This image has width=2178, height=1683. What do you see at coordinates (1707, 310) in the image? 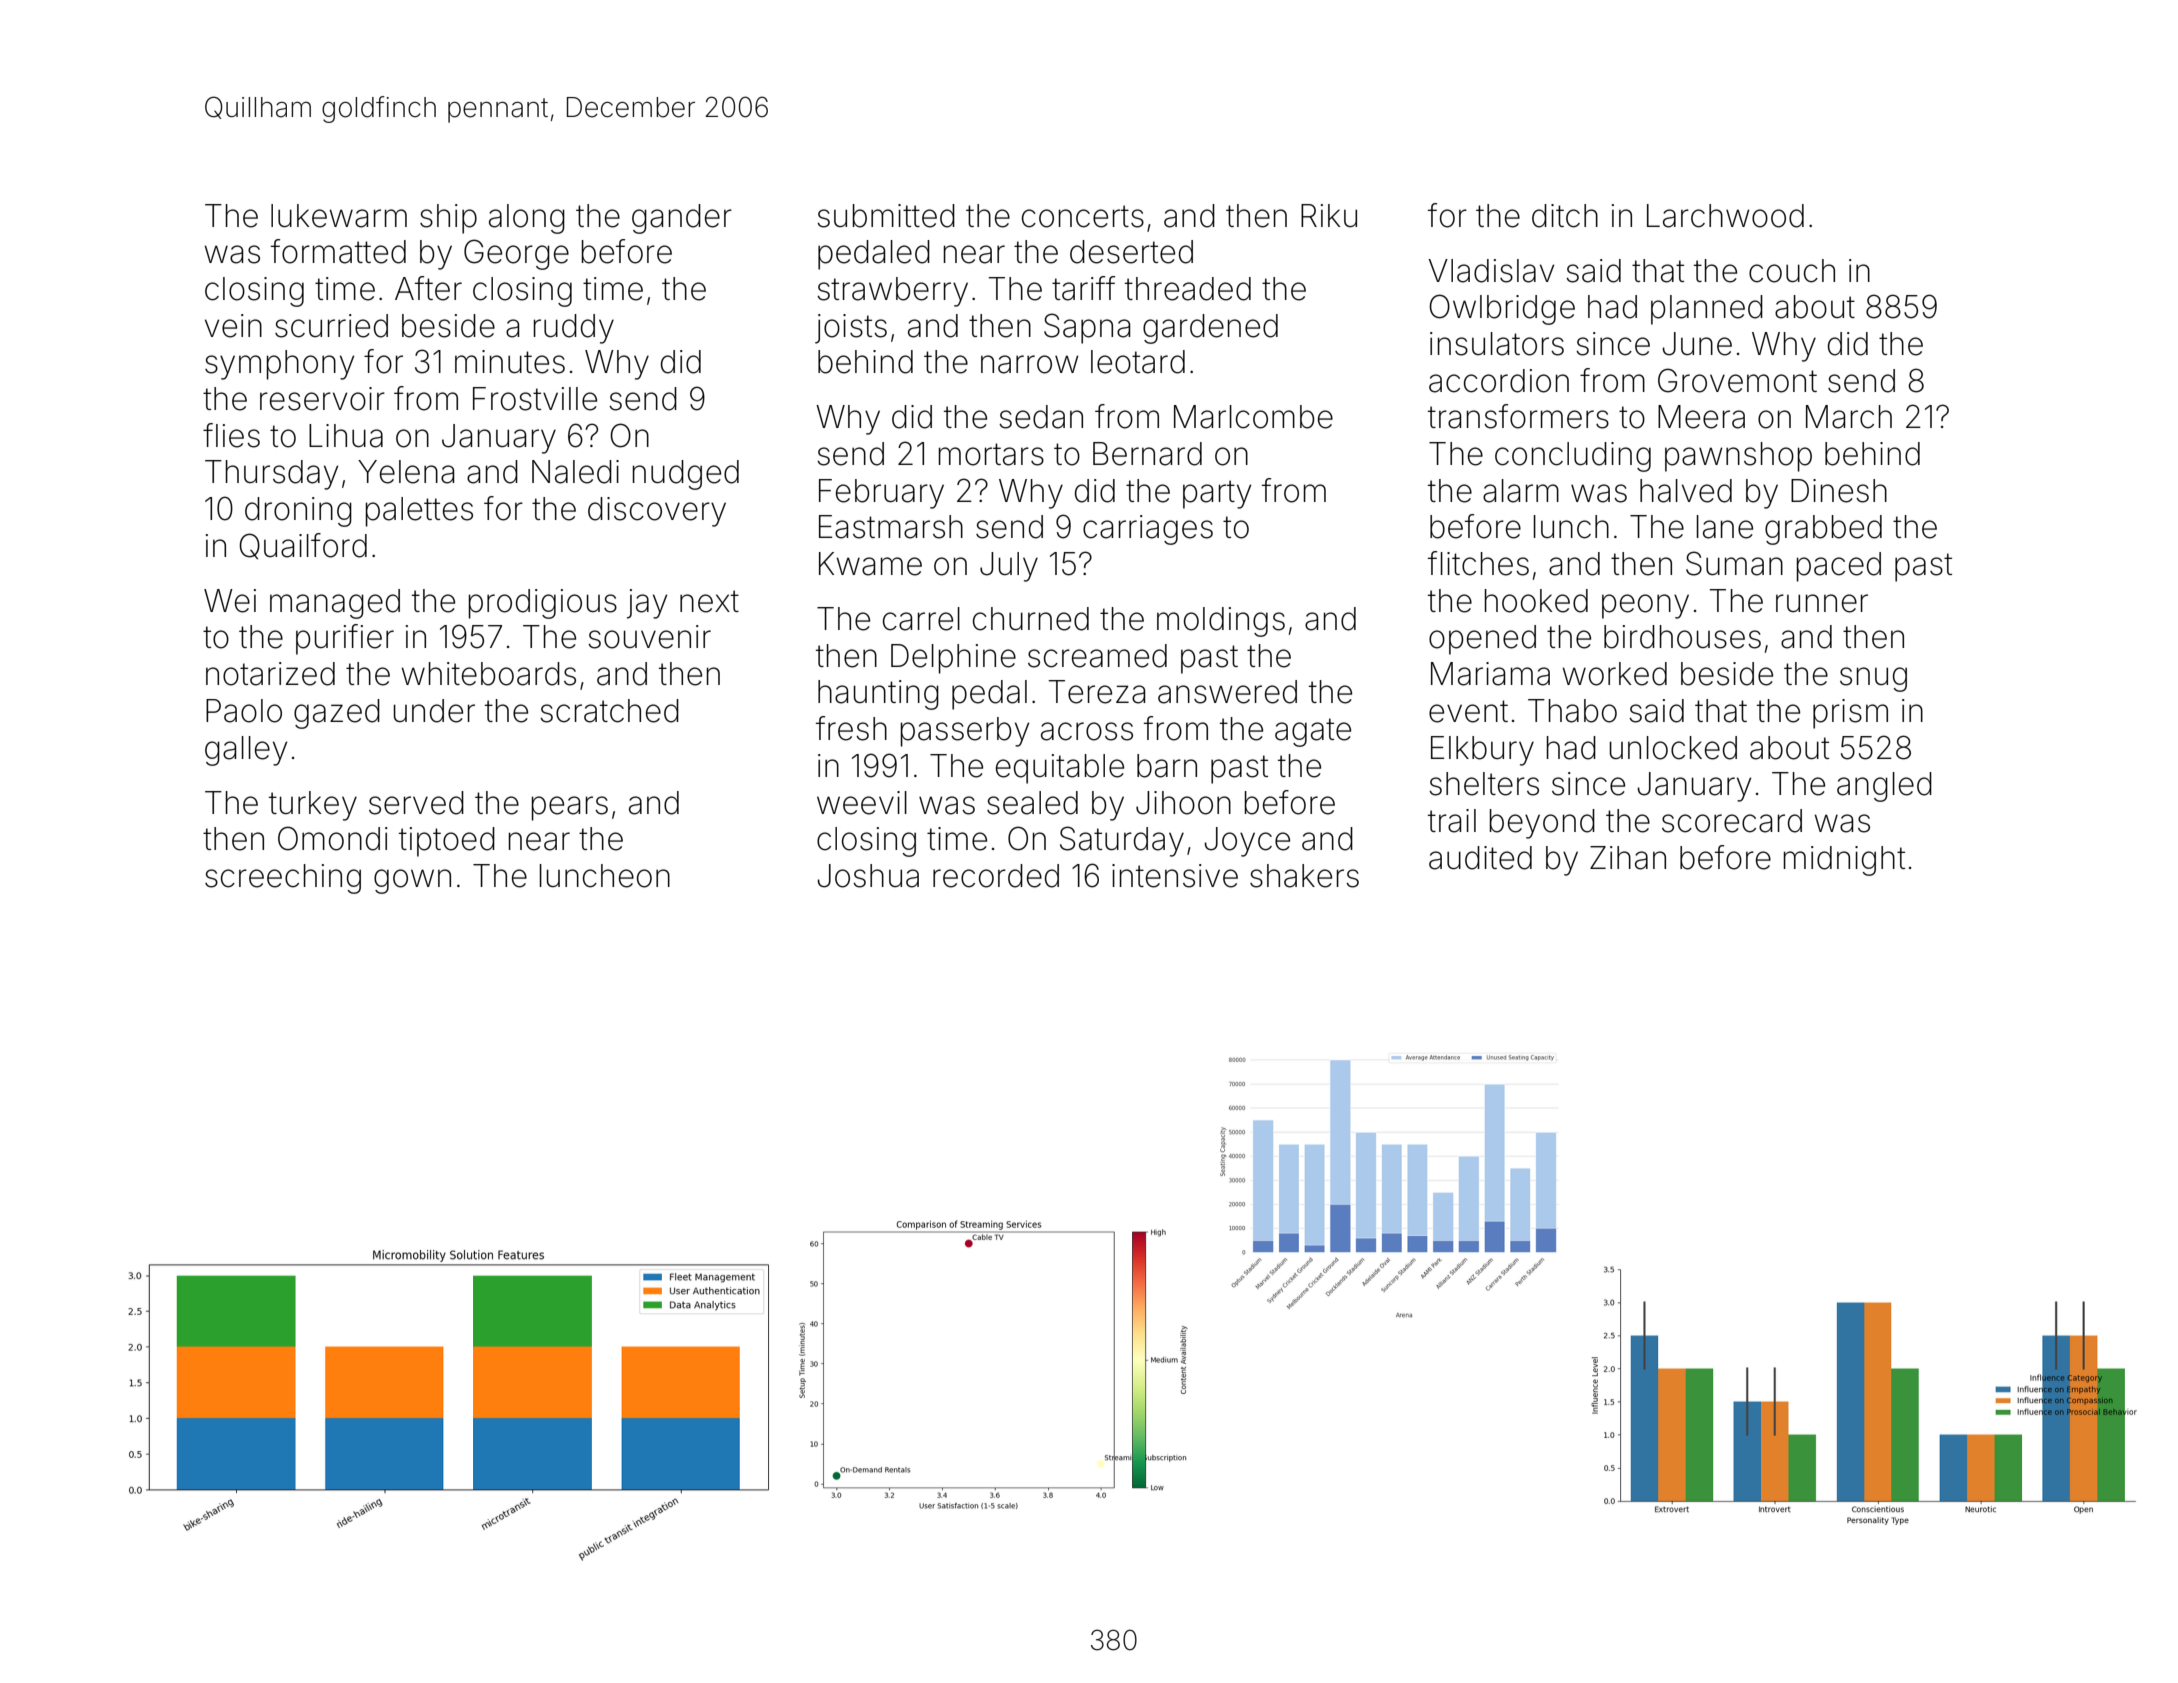
I see `planned` at bounding box center [1707, 310].
